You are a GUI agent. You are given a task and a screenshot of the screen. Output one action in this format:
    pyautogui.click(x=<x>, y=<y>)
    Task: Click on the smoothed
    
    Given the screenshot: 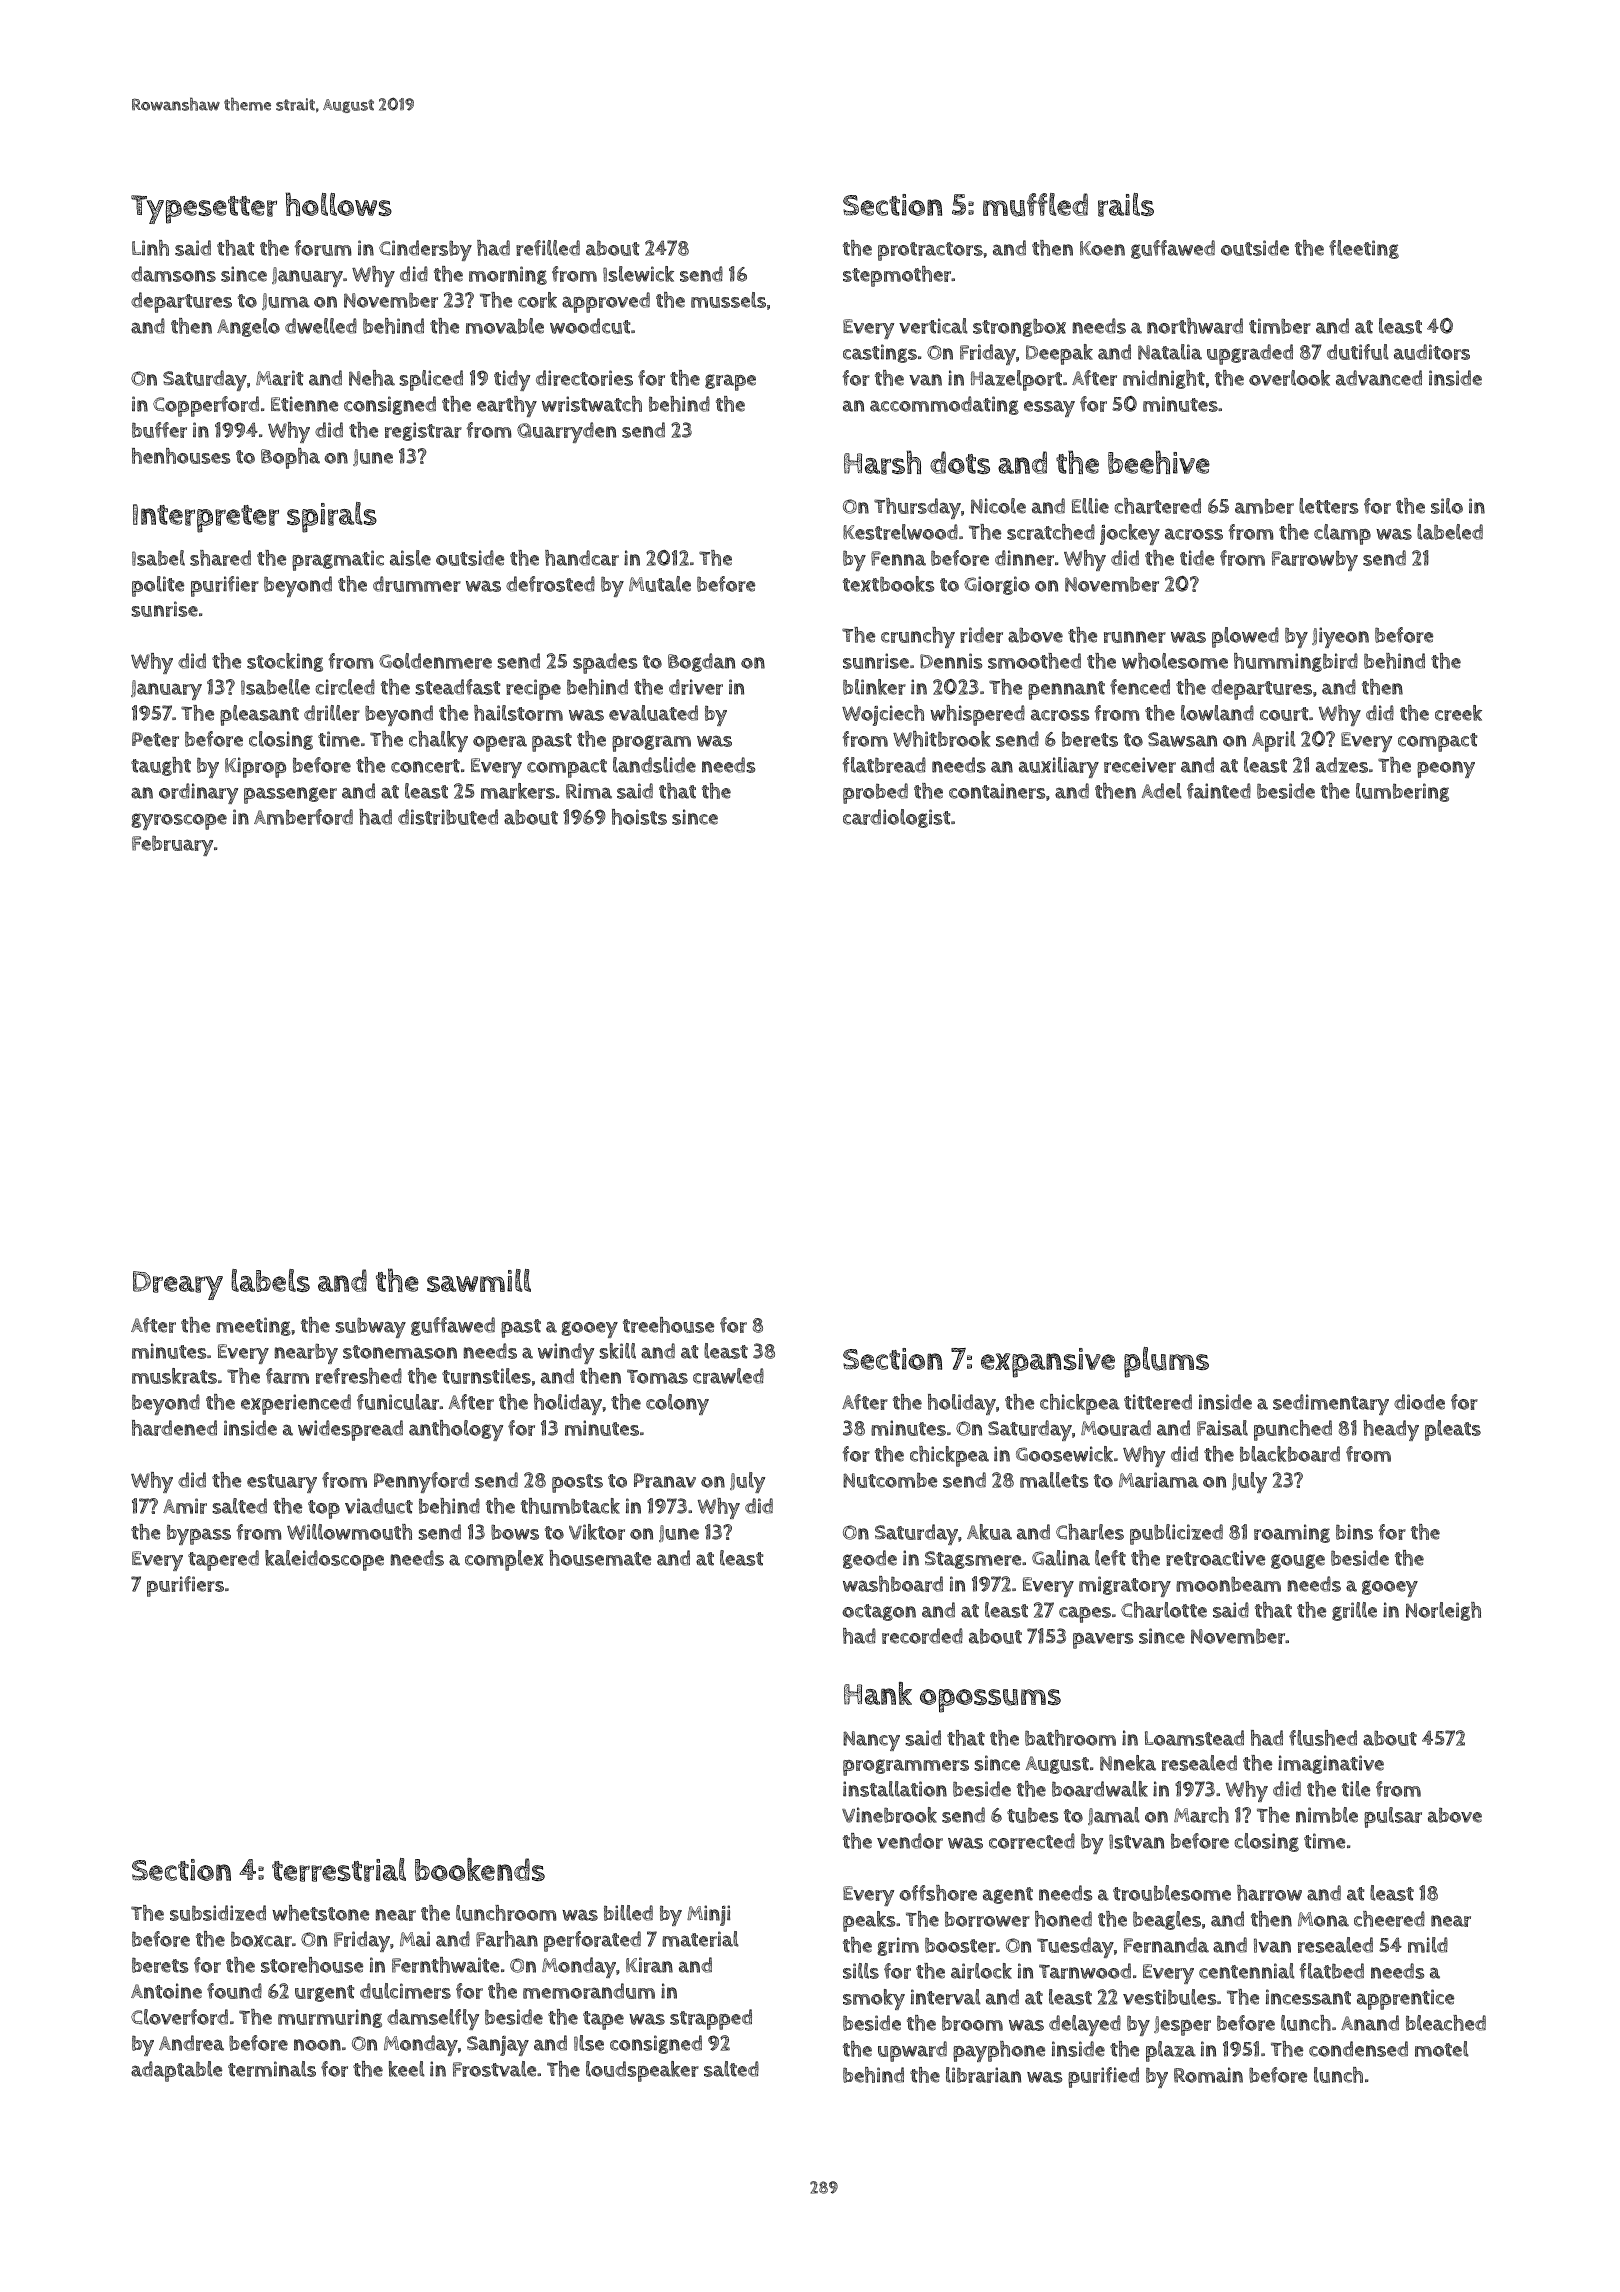 What is the action you would take?
    pyautogui.click(x=1034, y=661)
